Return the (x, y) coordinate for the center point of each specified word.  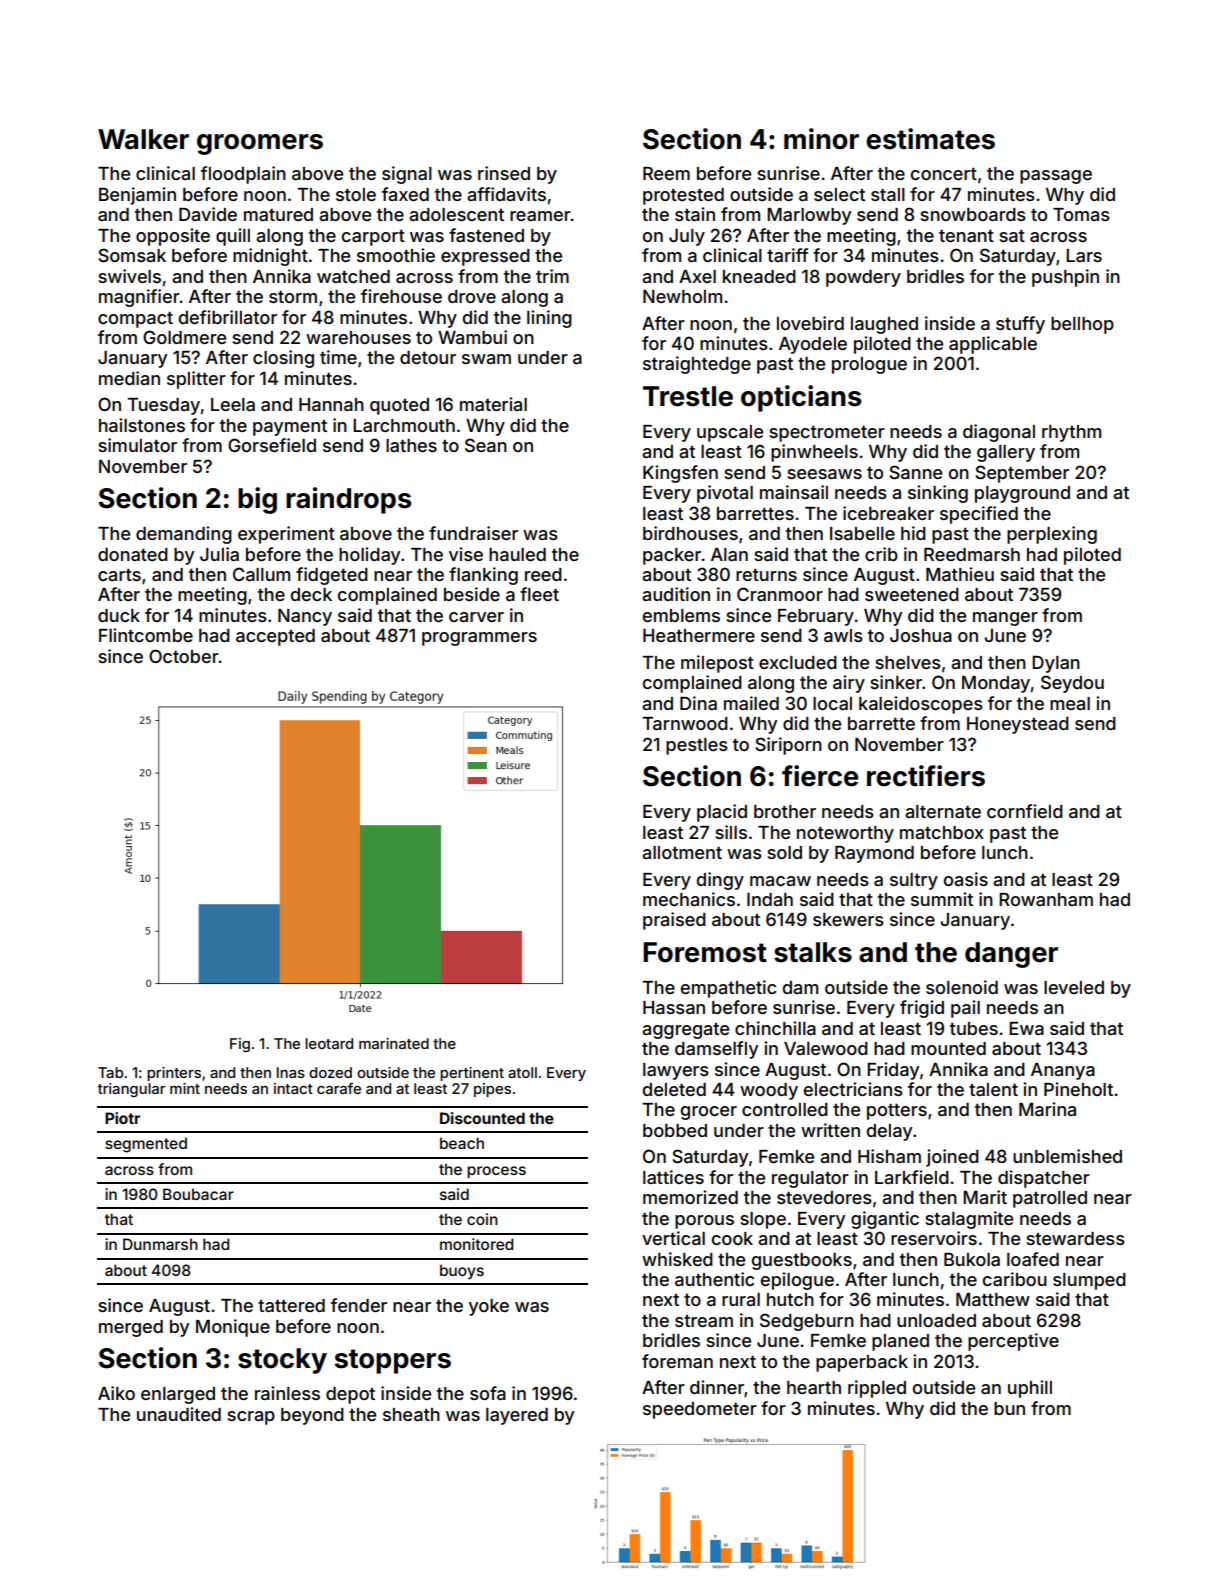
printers (174, 1074)
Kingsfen (680, 474)
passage (1056, 177)
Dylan (1056, 664)
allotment (682, 852)
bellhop (1082, 325)
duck (119, 615)
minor (821, 139)
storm (293, 297)
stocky (282, 1361)
